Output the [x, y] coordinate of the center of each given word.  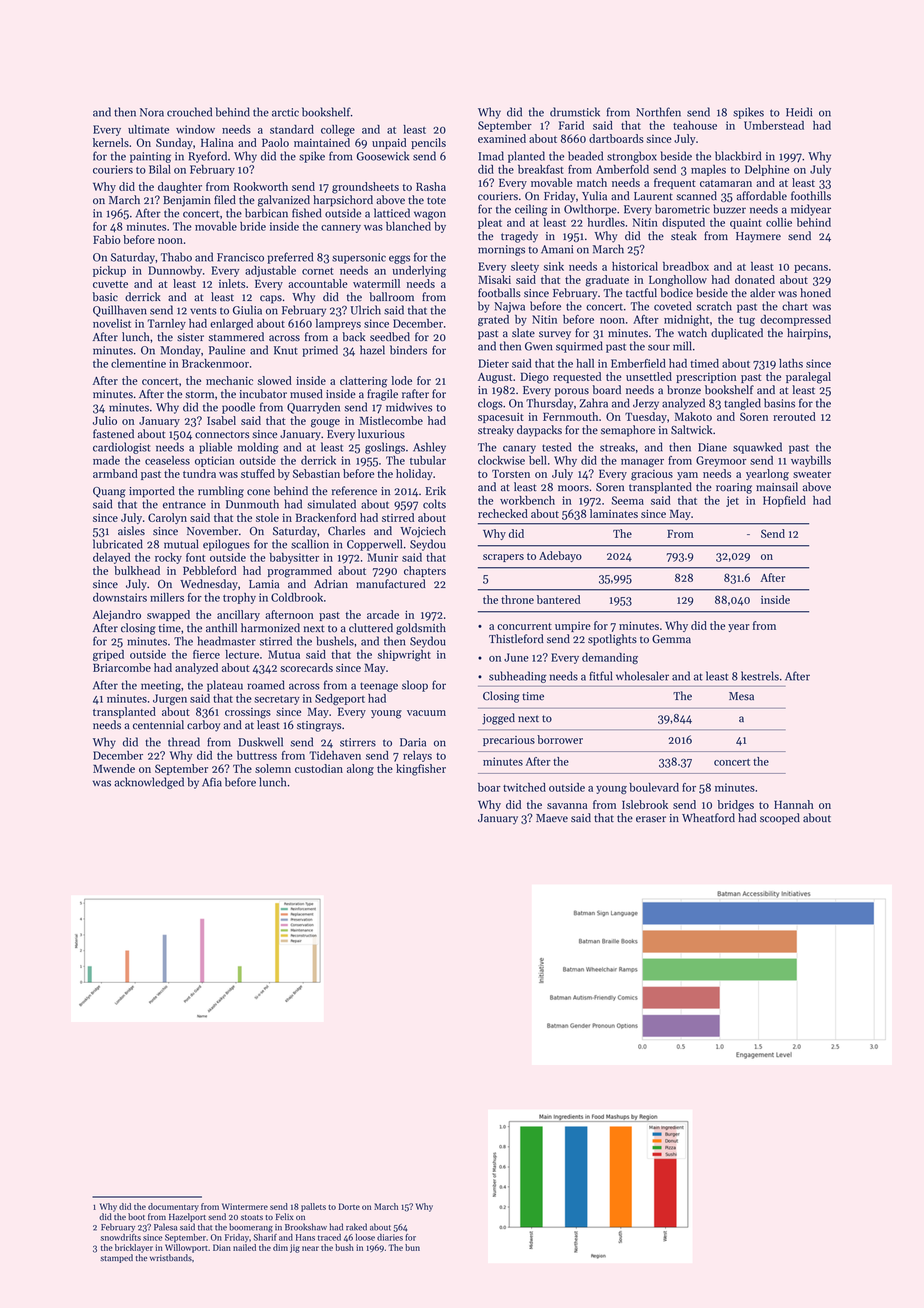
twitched [524, 787]
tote [436, 201]
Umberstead [774, 125]
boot [136, 1216]
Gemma [671, 639]
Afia [212, 782]
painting [150, 157]
